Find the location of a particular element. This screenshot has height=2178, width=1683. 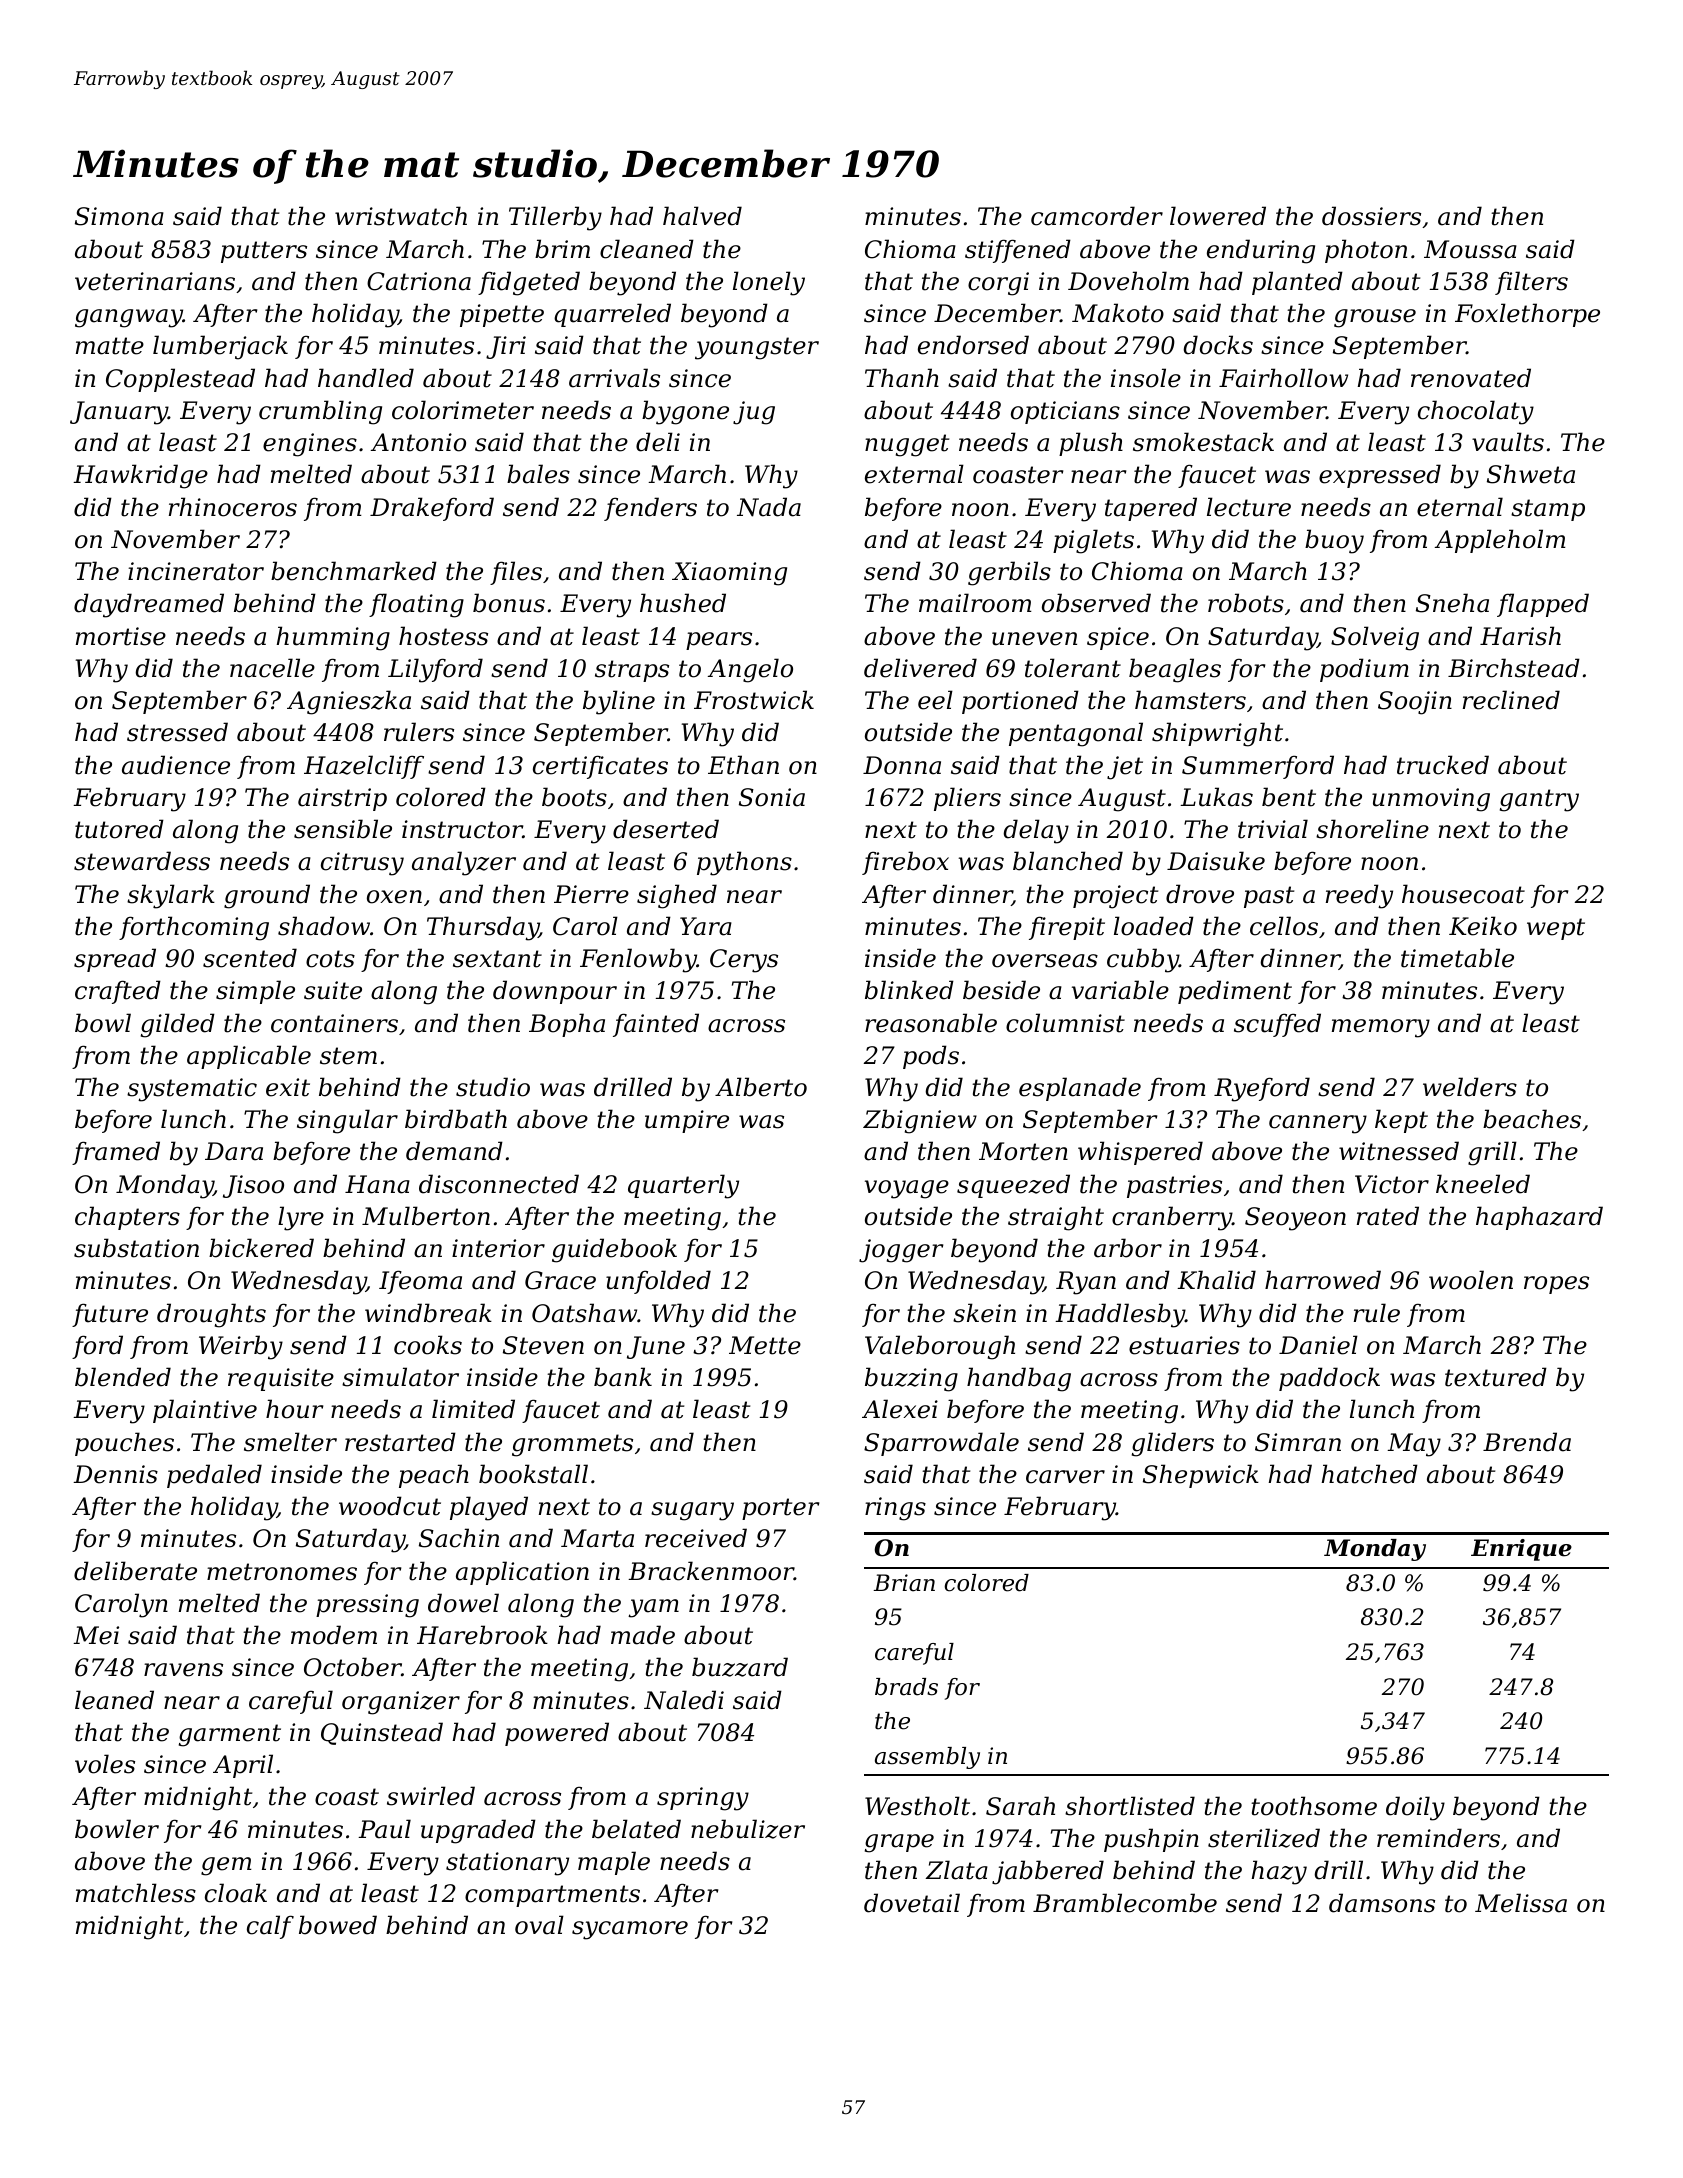

Seoyeon is located at coordinates (1295, 1219).
